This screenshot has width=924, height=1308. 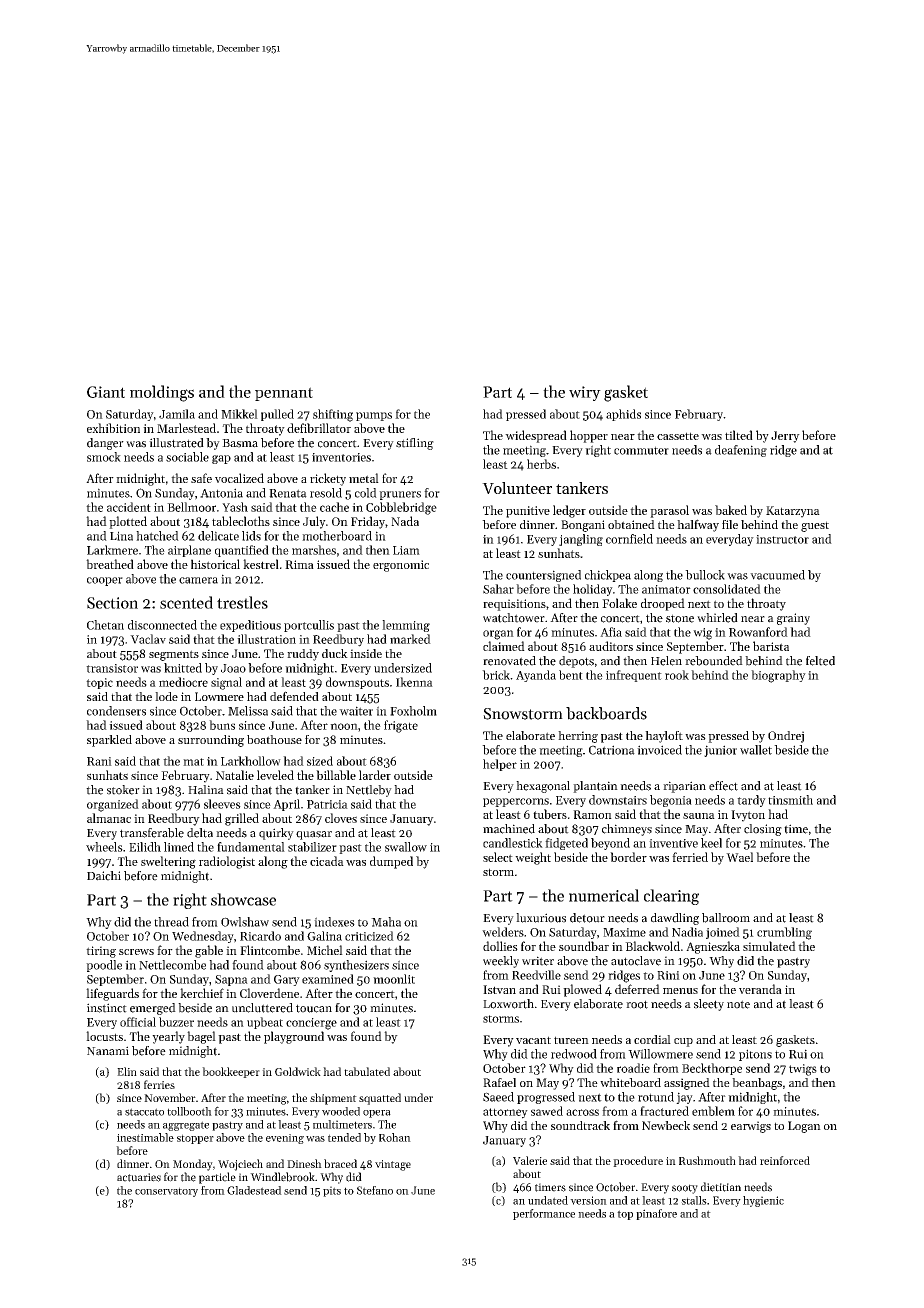 What do you see at coordinates (193, 1165) in the screenshot?
I see `Monday` at bounding box center [193, 1165].
